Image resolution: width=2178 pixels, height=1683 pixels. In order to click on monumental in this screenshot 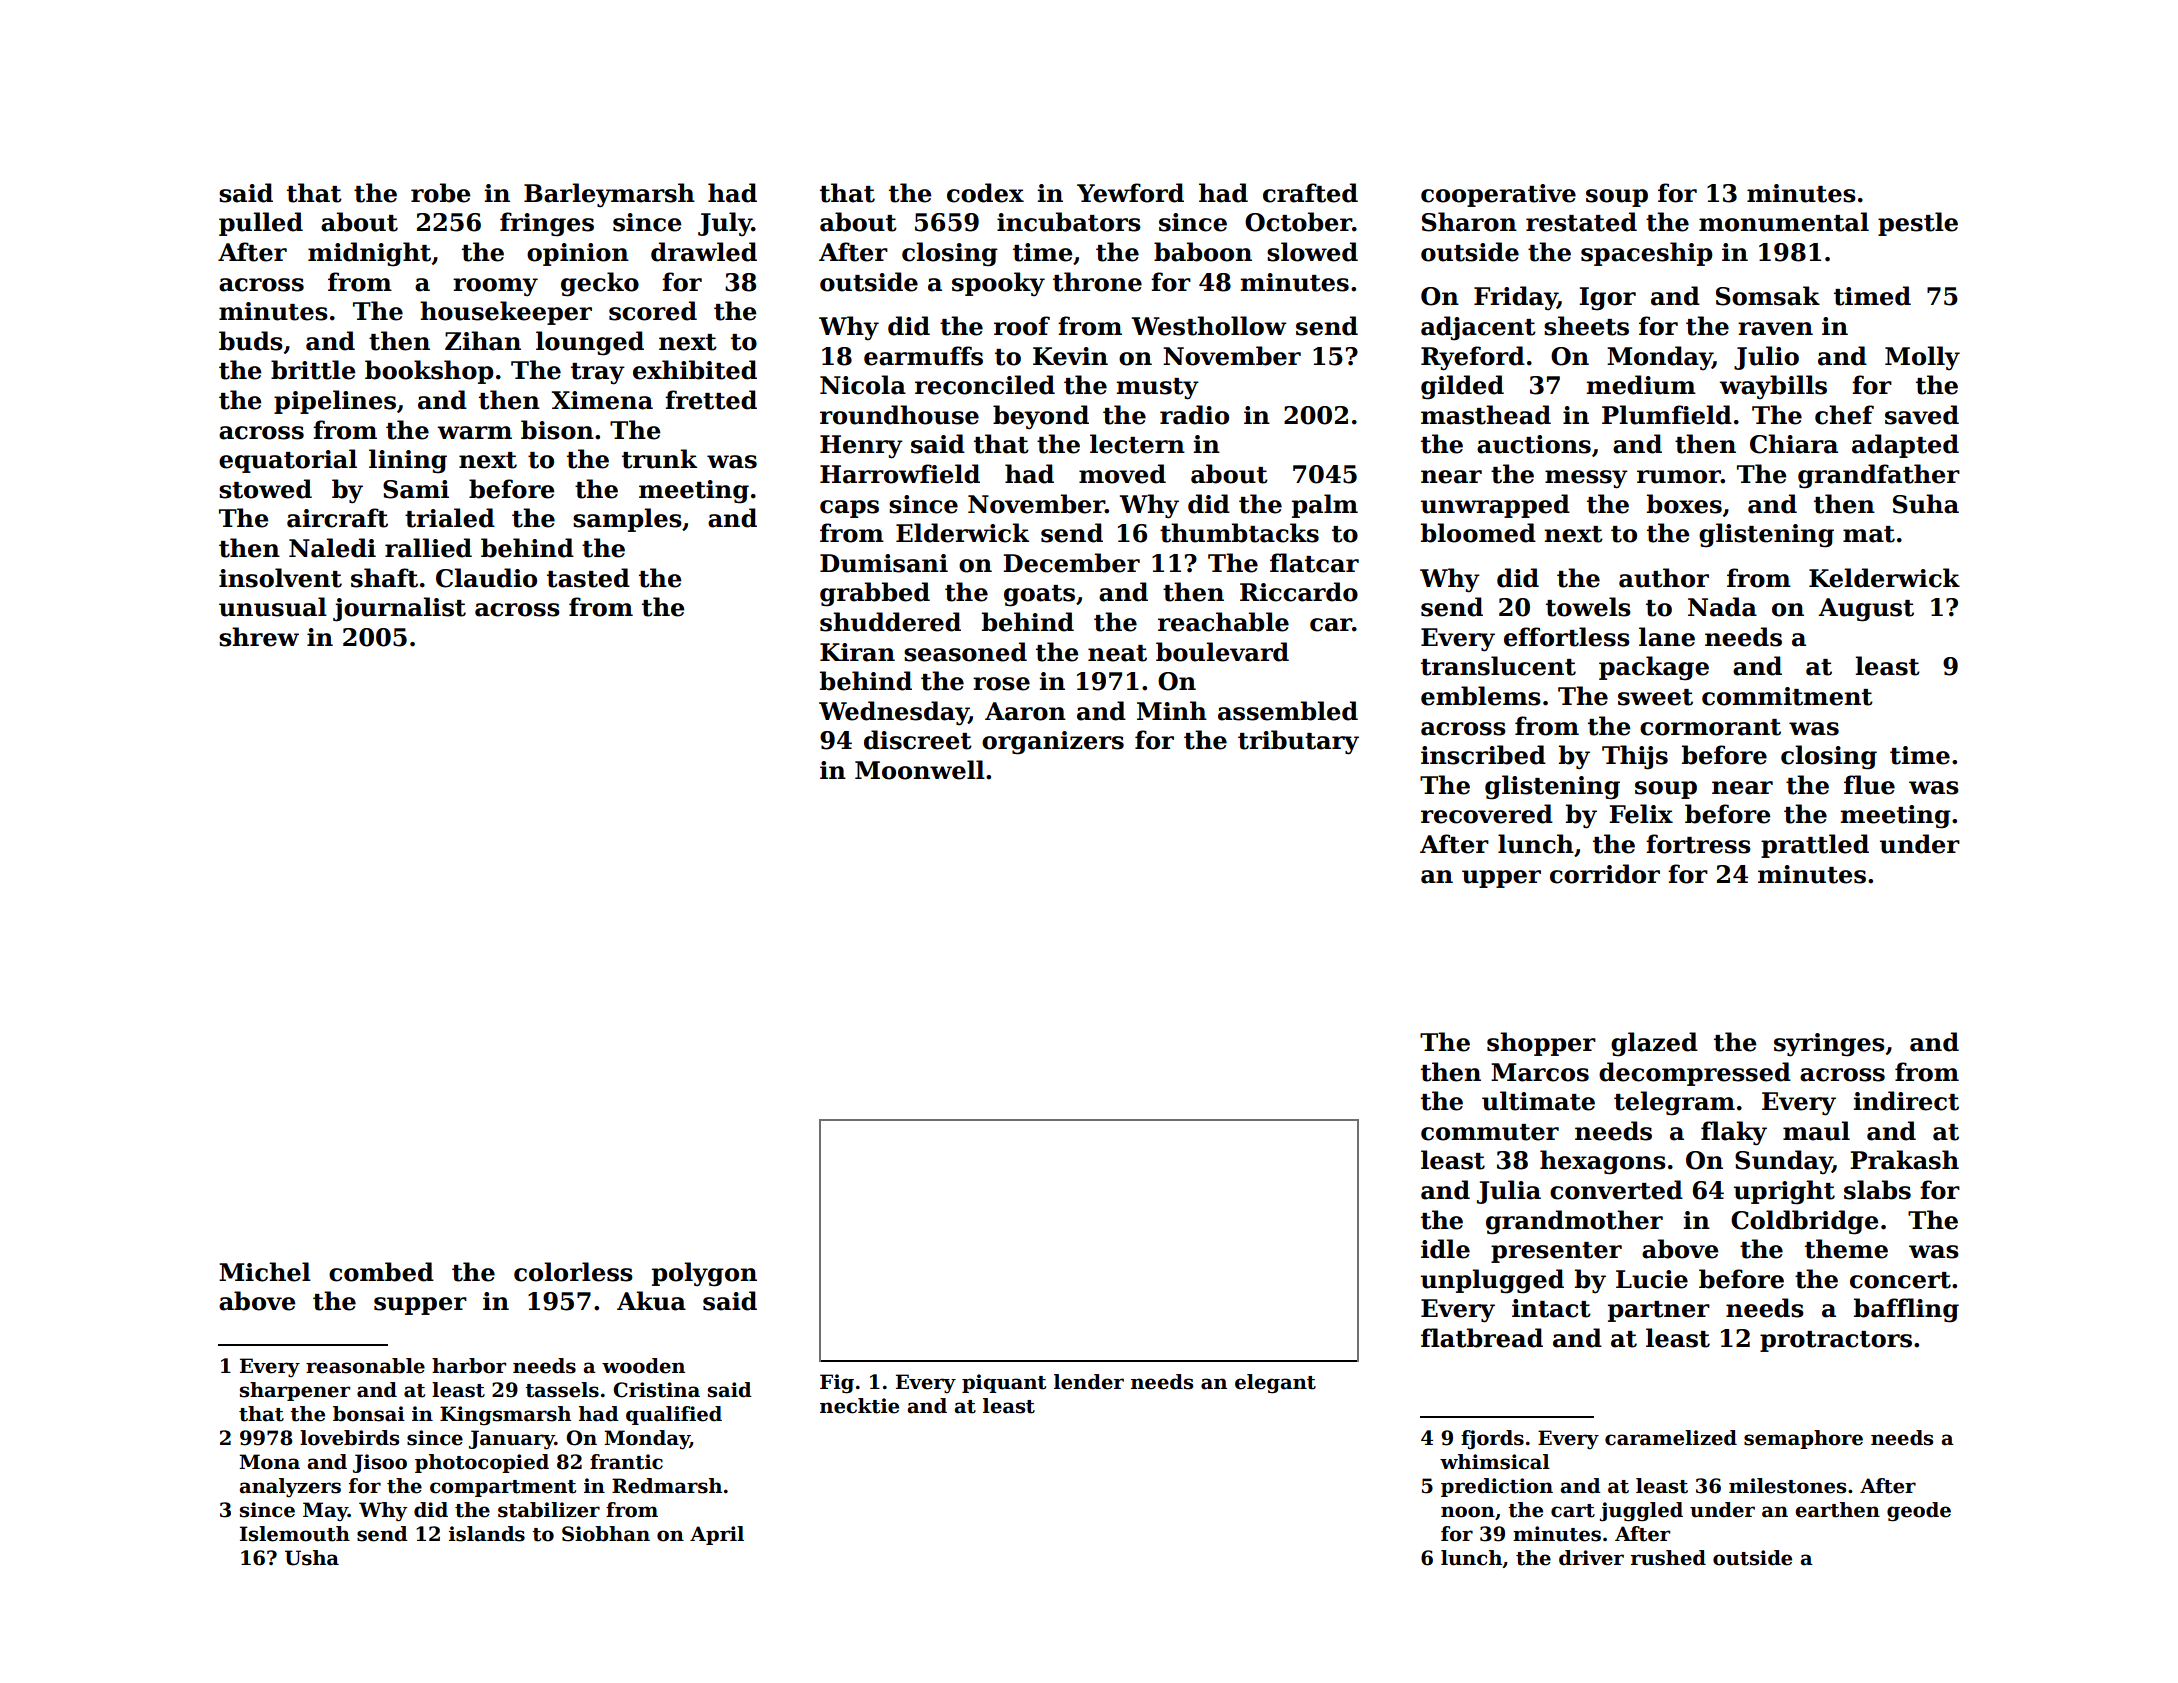, I will do `click(1784, 222)`.
